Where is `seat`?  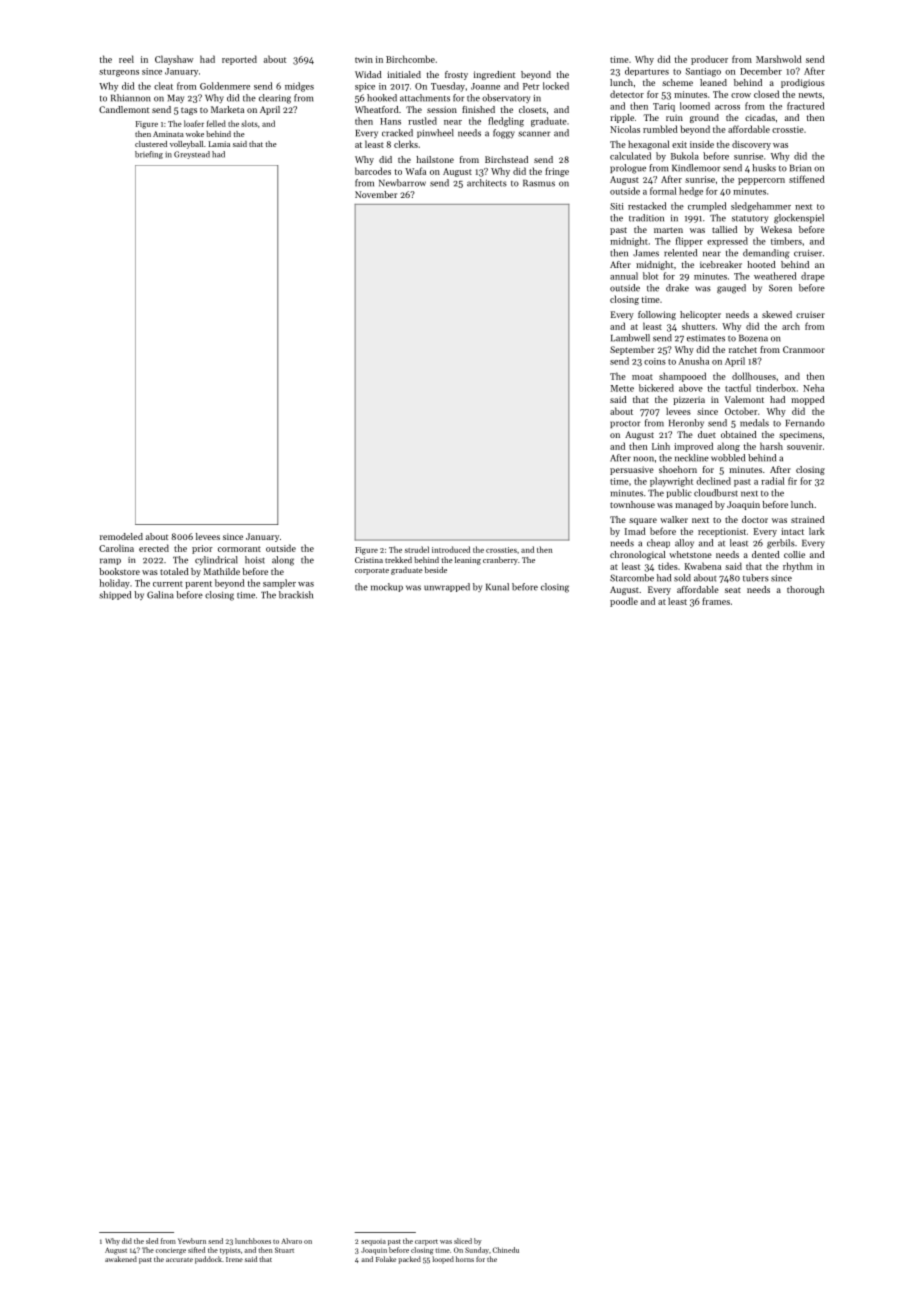 seat is located at coordinates (733, 590).
